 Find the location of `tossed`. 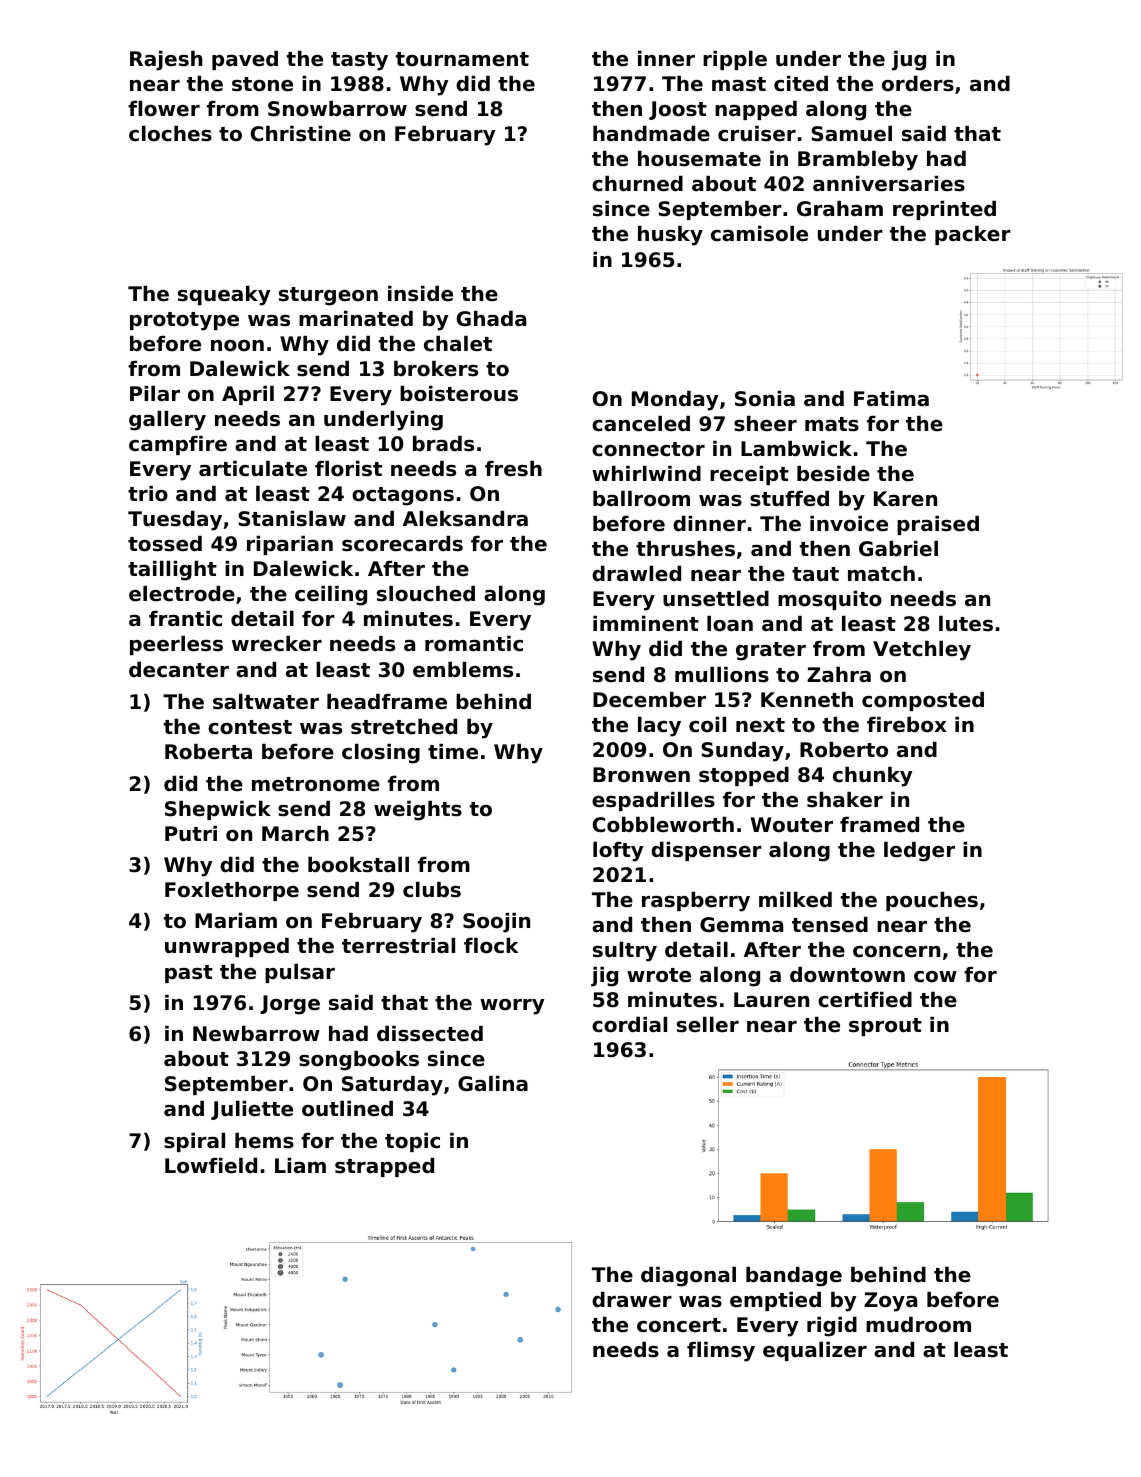

tossed is located at coordinates (165, 544).
